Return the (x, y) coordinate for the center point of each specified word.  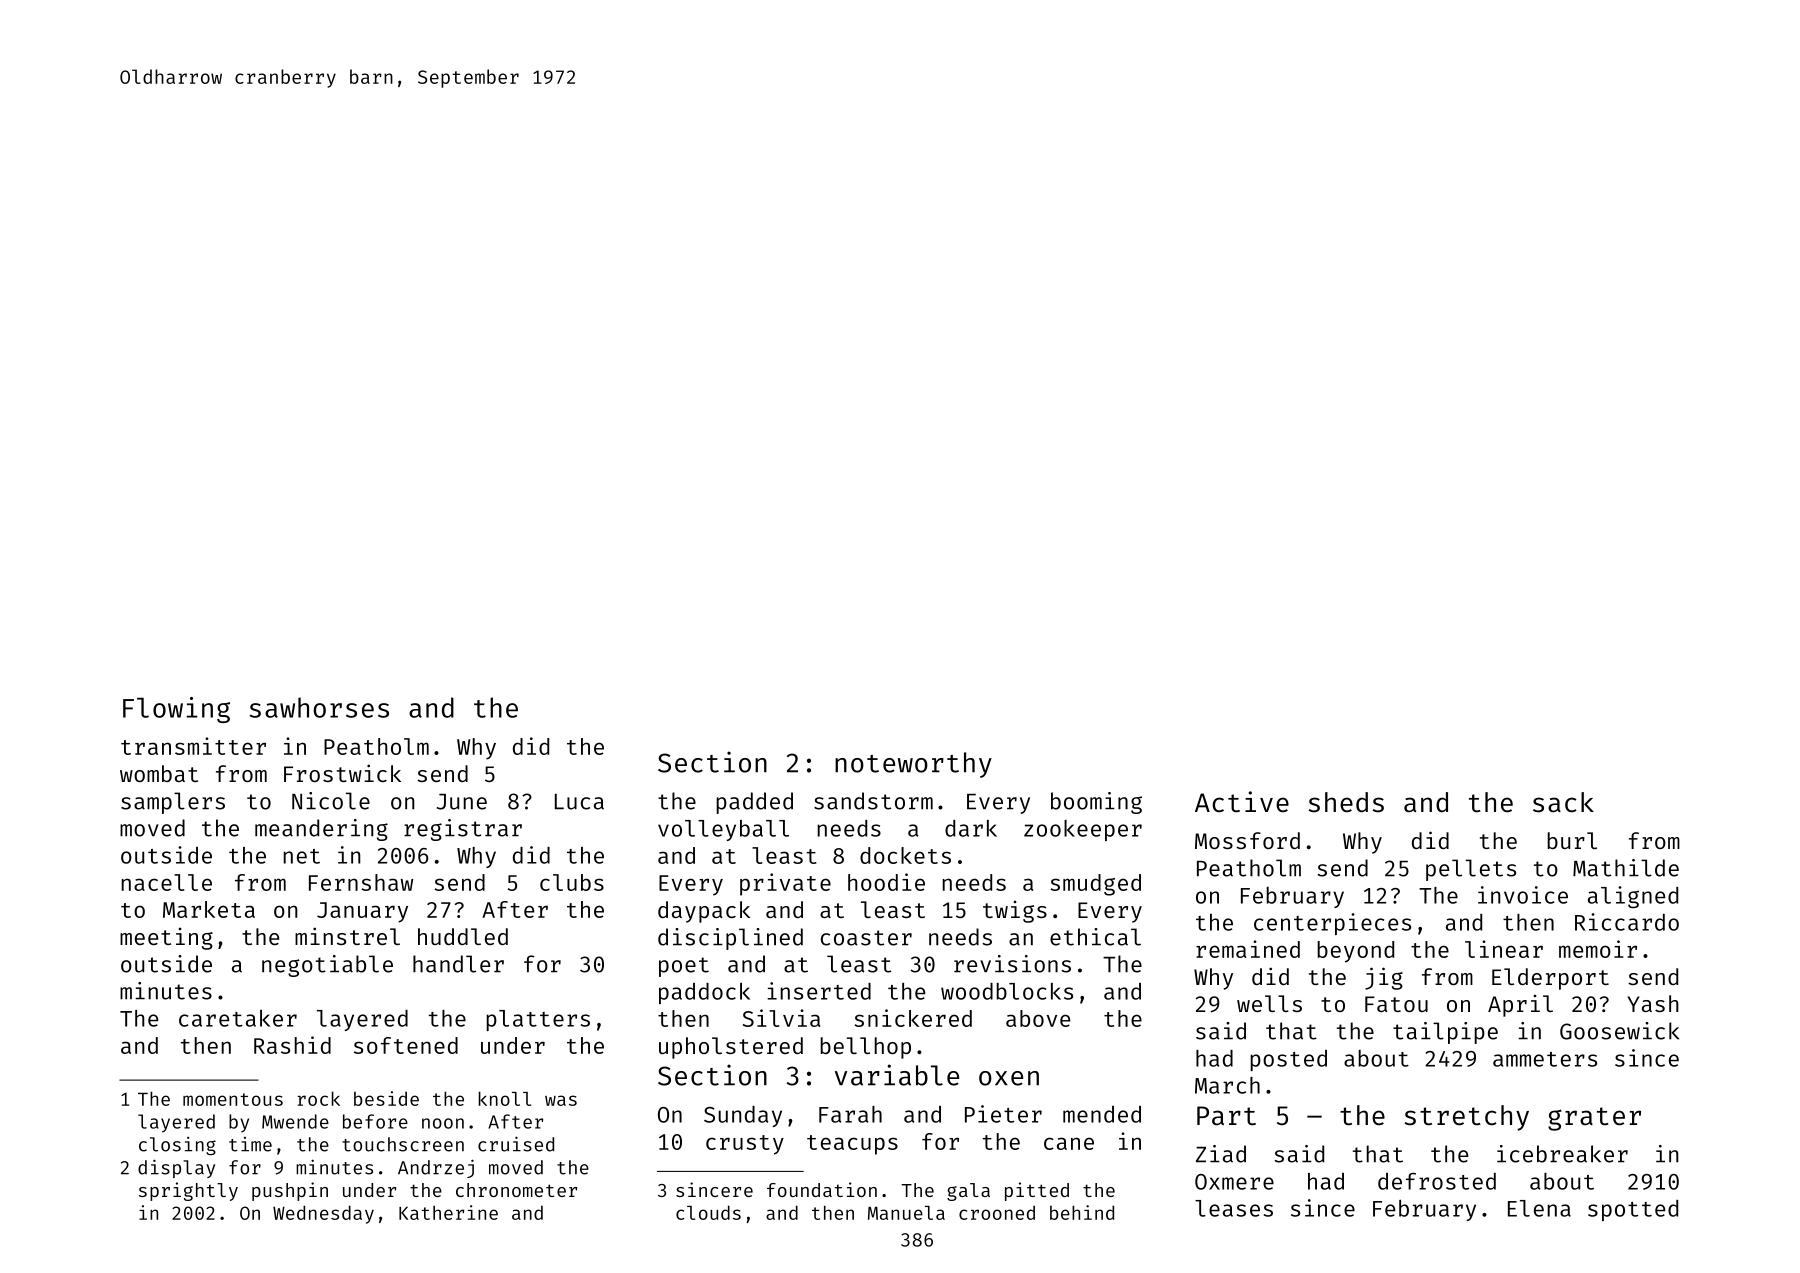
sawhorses (319, 707)
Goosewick (1619, 1031)
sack (1563, 802)
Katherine (448, 1212)
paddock (704, 993)
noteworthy (913, 765)
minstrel (347, 936)
